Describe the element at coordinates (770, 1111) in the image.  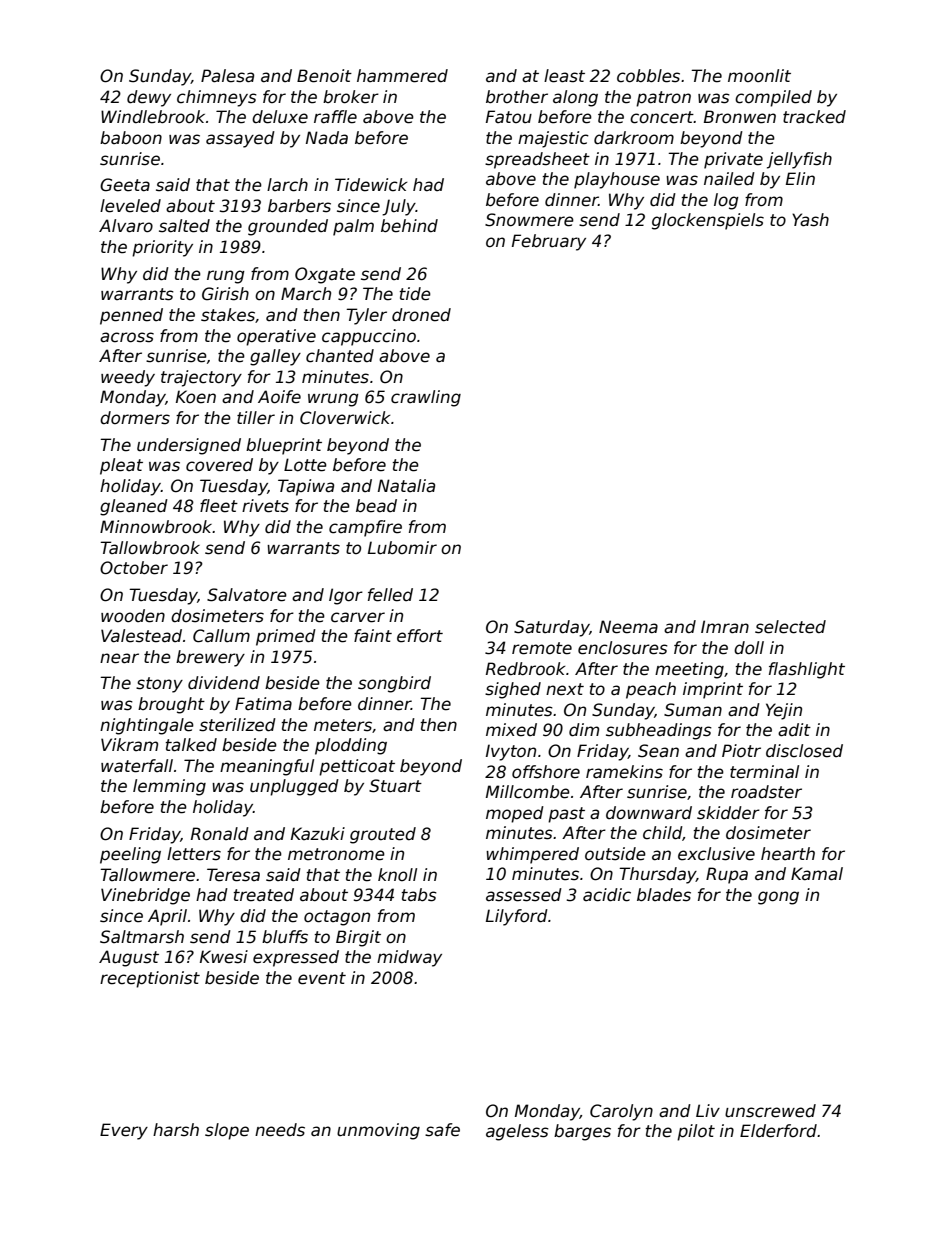
I see `unscrewed` at that location.
